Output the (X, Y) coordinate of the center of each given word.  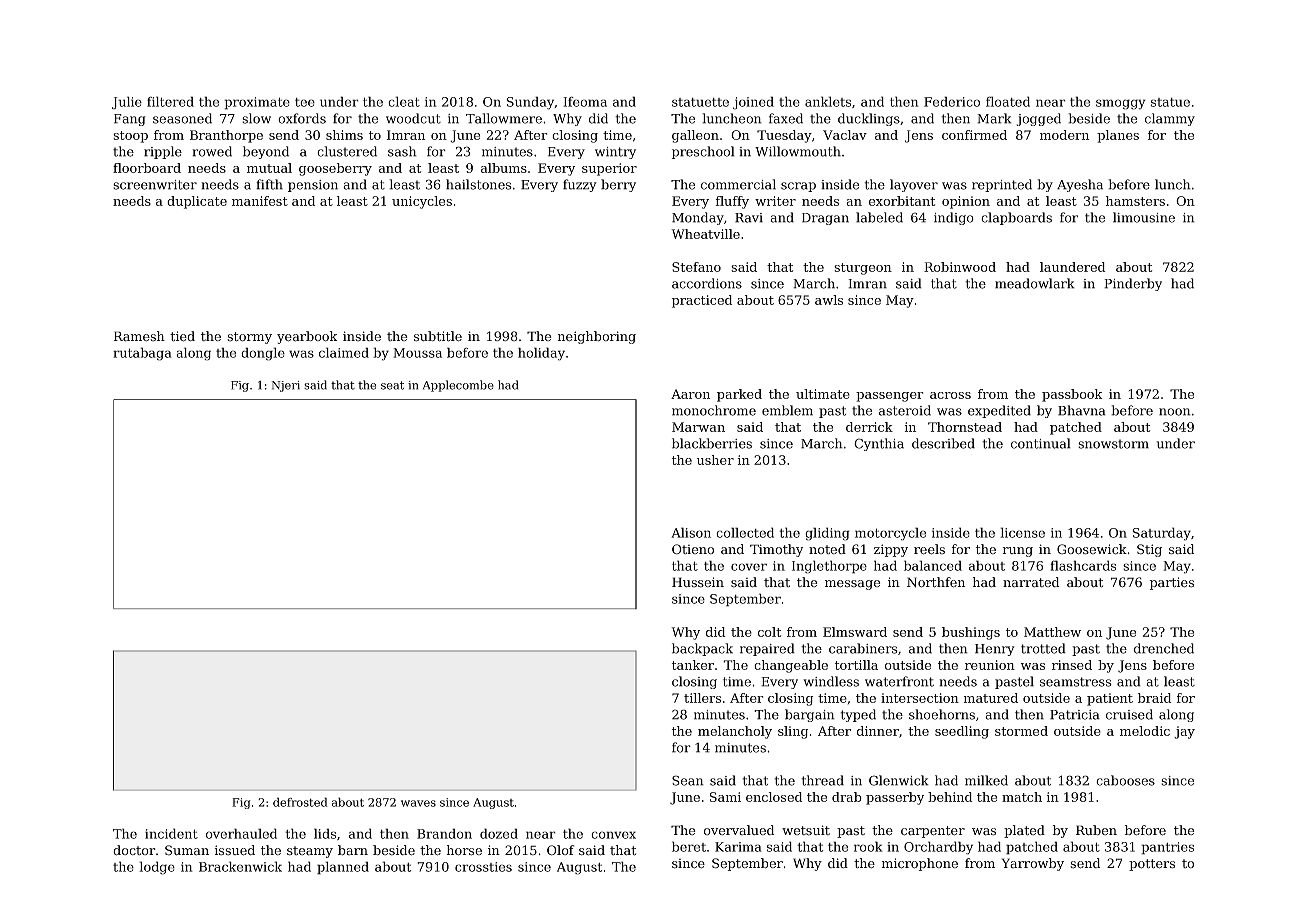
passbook (1072, 395)
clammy (1170, 119)
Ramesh (139, 336)
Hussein (698, 582)
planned (343, 868)
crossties (483, 867)
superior (609, 169)
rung (1018, 552)
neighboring (597, 337)
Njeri (285, 386)
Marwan (698, 427)
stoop (130, 137)
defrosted (300, 802)
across (950, 395)
